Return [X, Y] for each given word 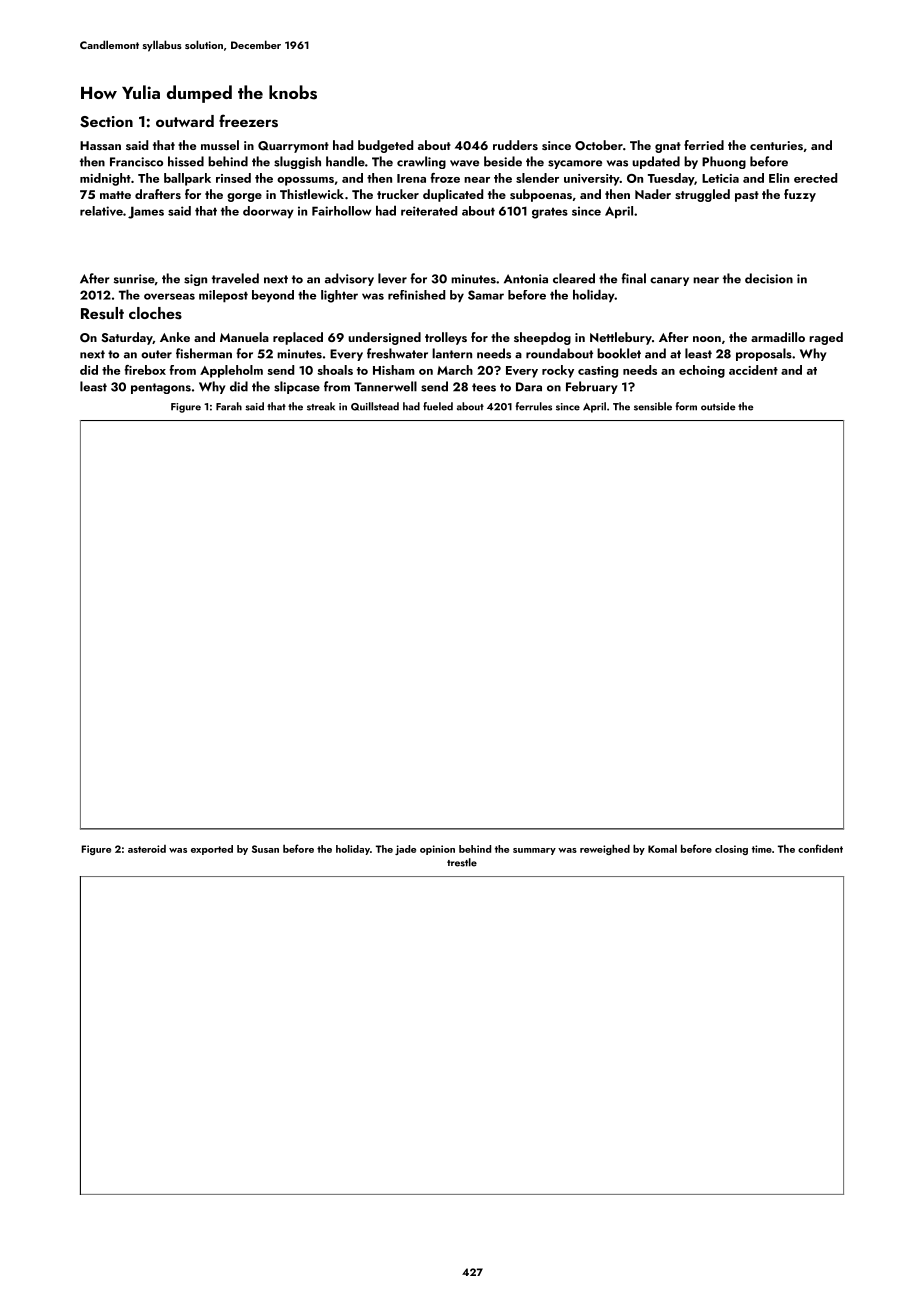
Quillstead [375, 406]
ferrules [533, 406]
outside [718, 406]
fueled [438, 406]
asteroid [147, 849]
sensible [653, 406]
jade [405, 850]
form [686, 406]
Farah [229, 406]
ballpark [187, 179]
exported [212, 850]
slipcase [297, 387]
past [747, 196]
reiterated [429, 211]
